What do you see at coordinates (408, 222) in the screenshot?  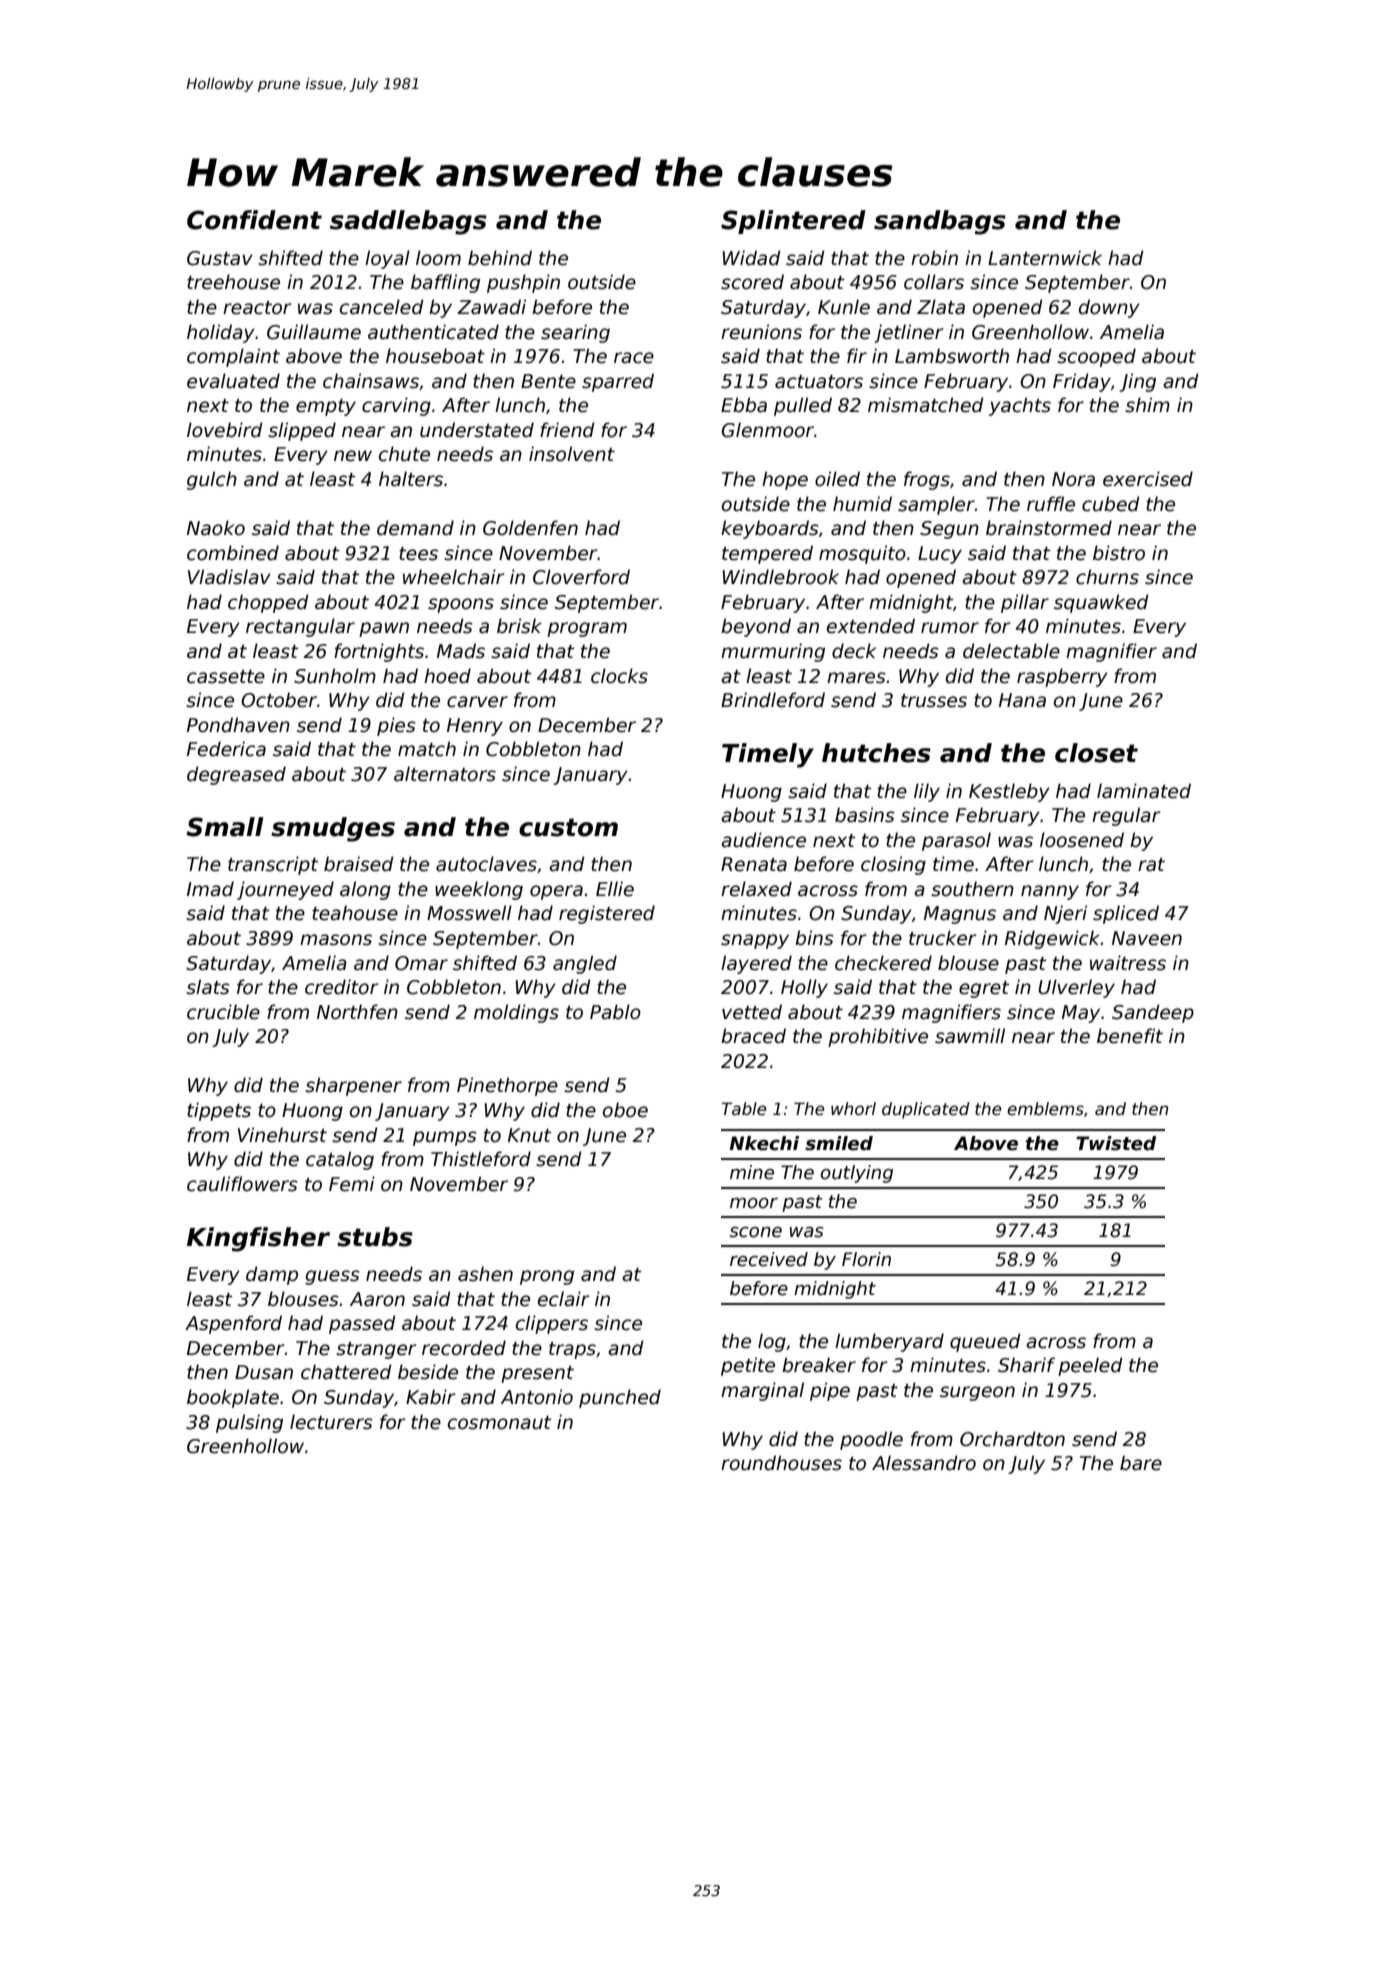 I see `saddlebags` at bounding box center [408, 222].
